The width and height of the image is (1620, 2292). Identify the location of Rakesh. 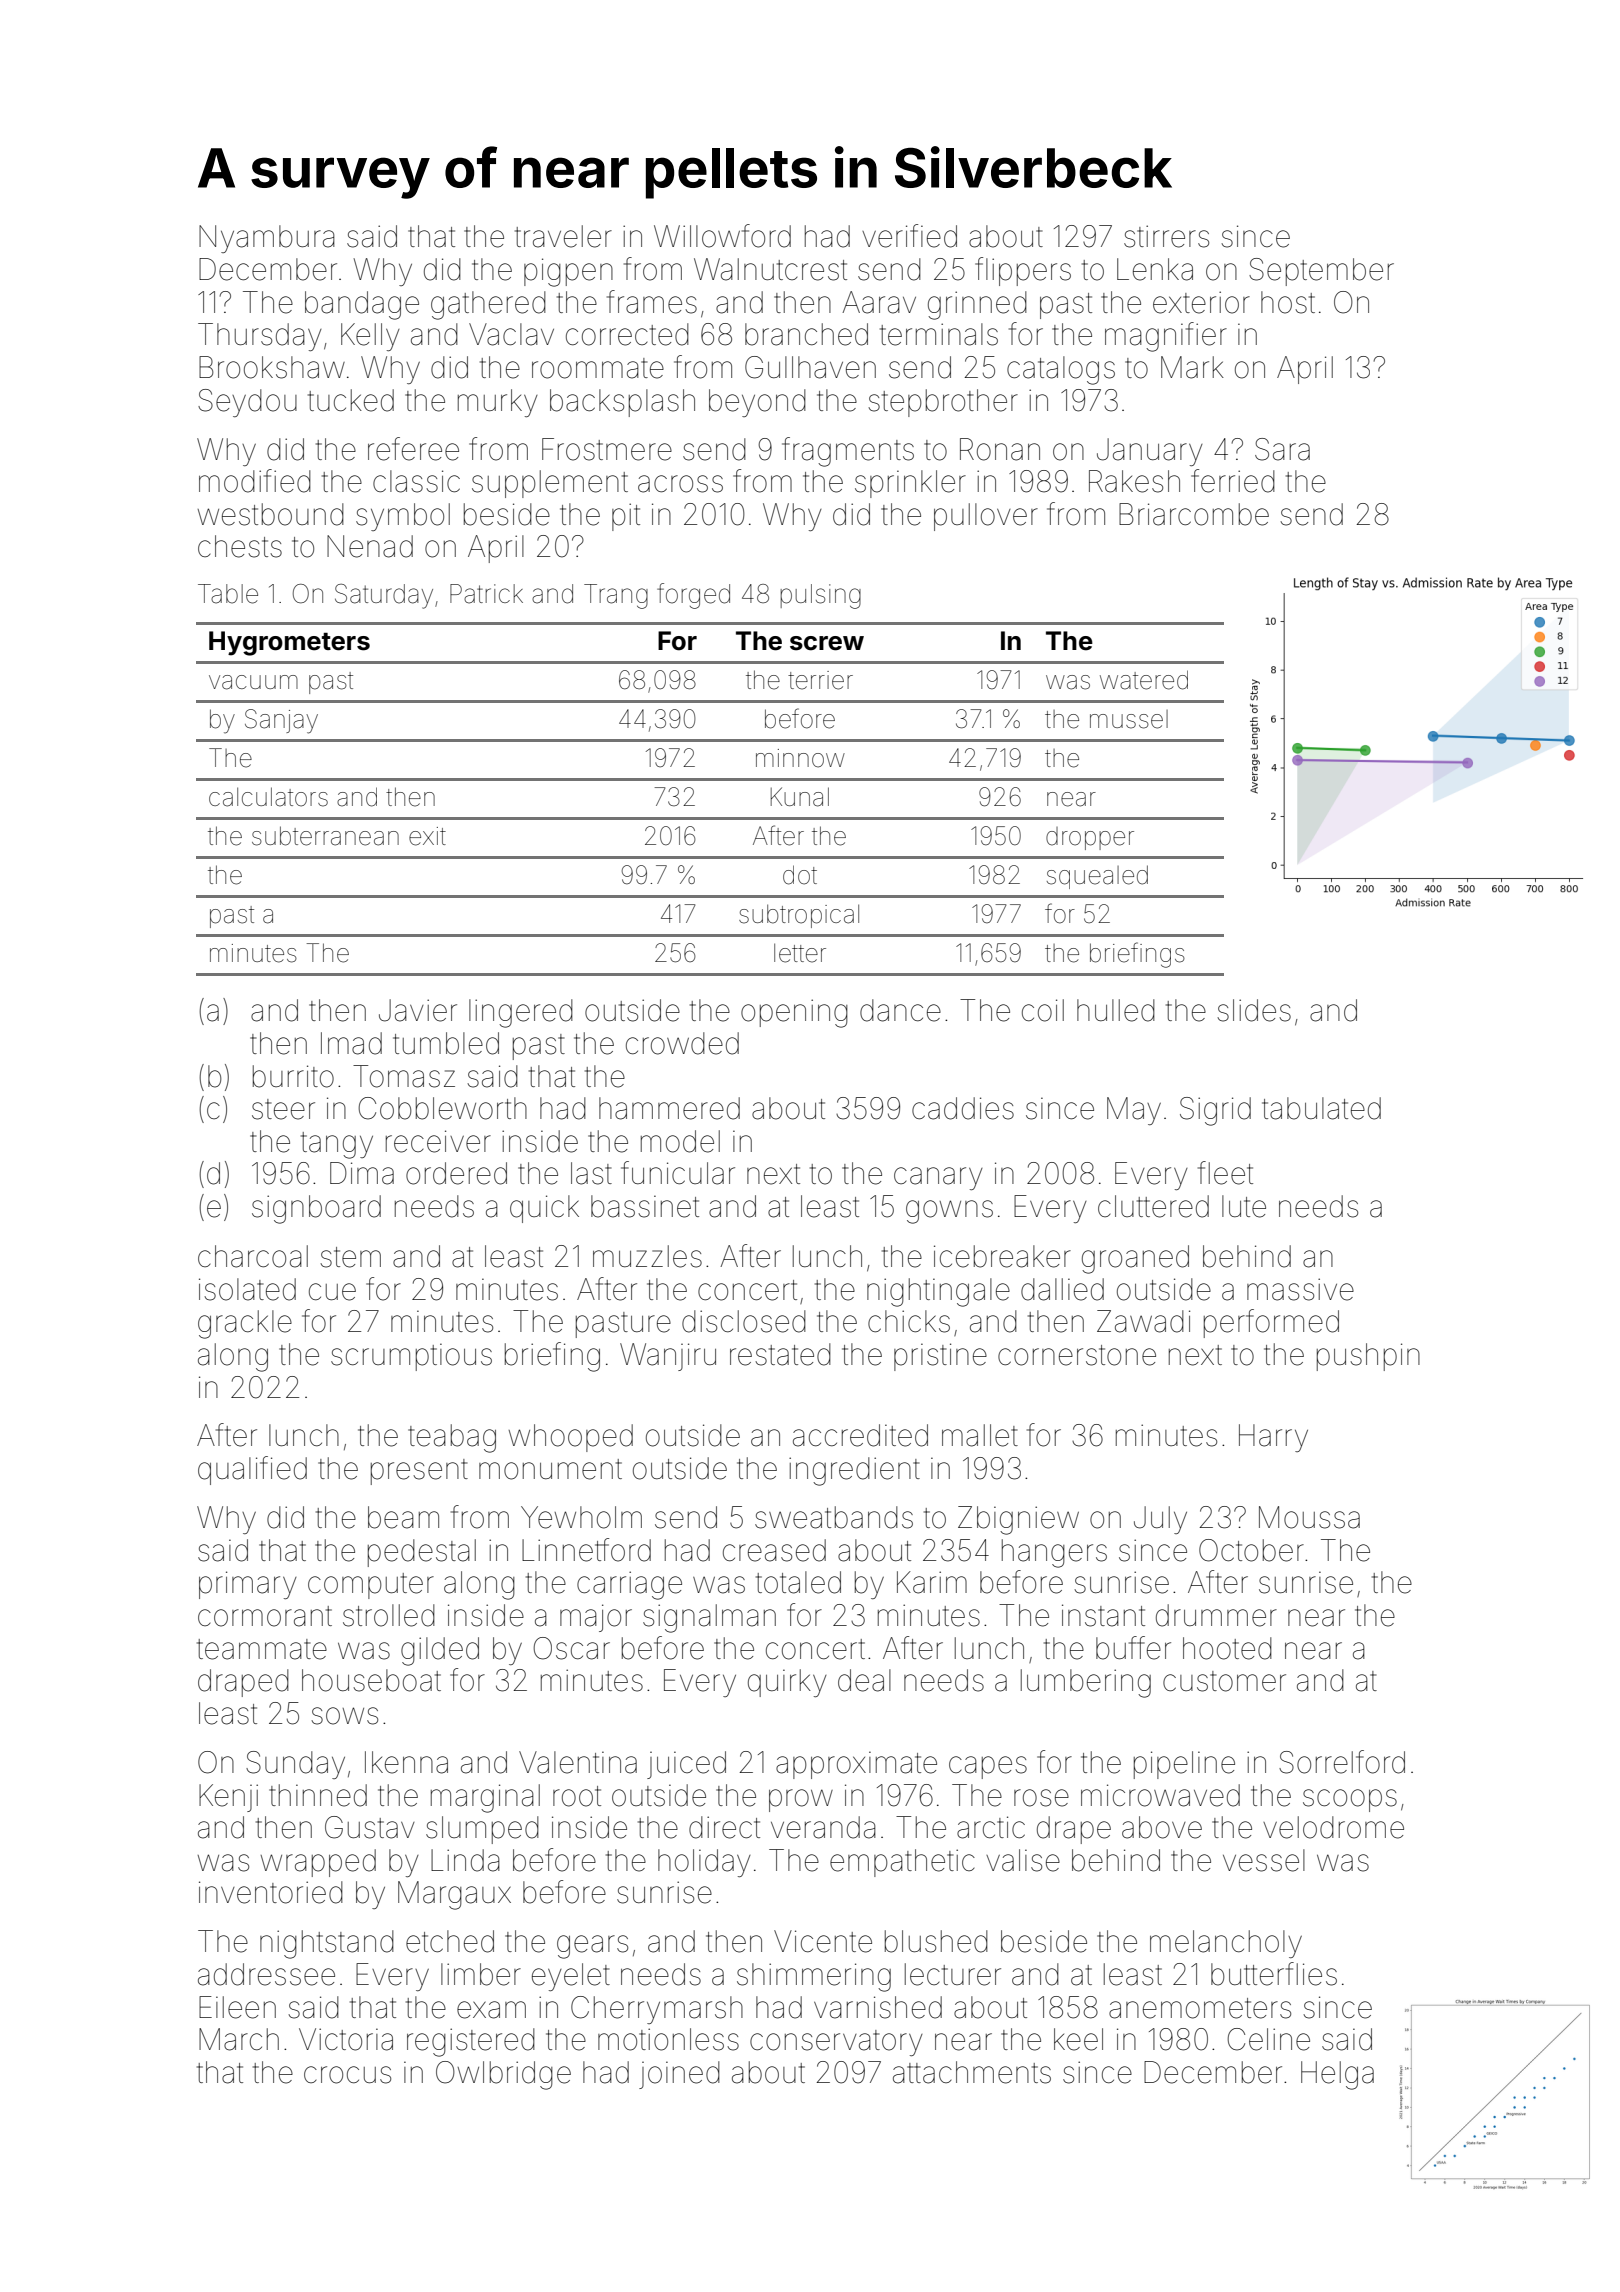
(1134, 481).
